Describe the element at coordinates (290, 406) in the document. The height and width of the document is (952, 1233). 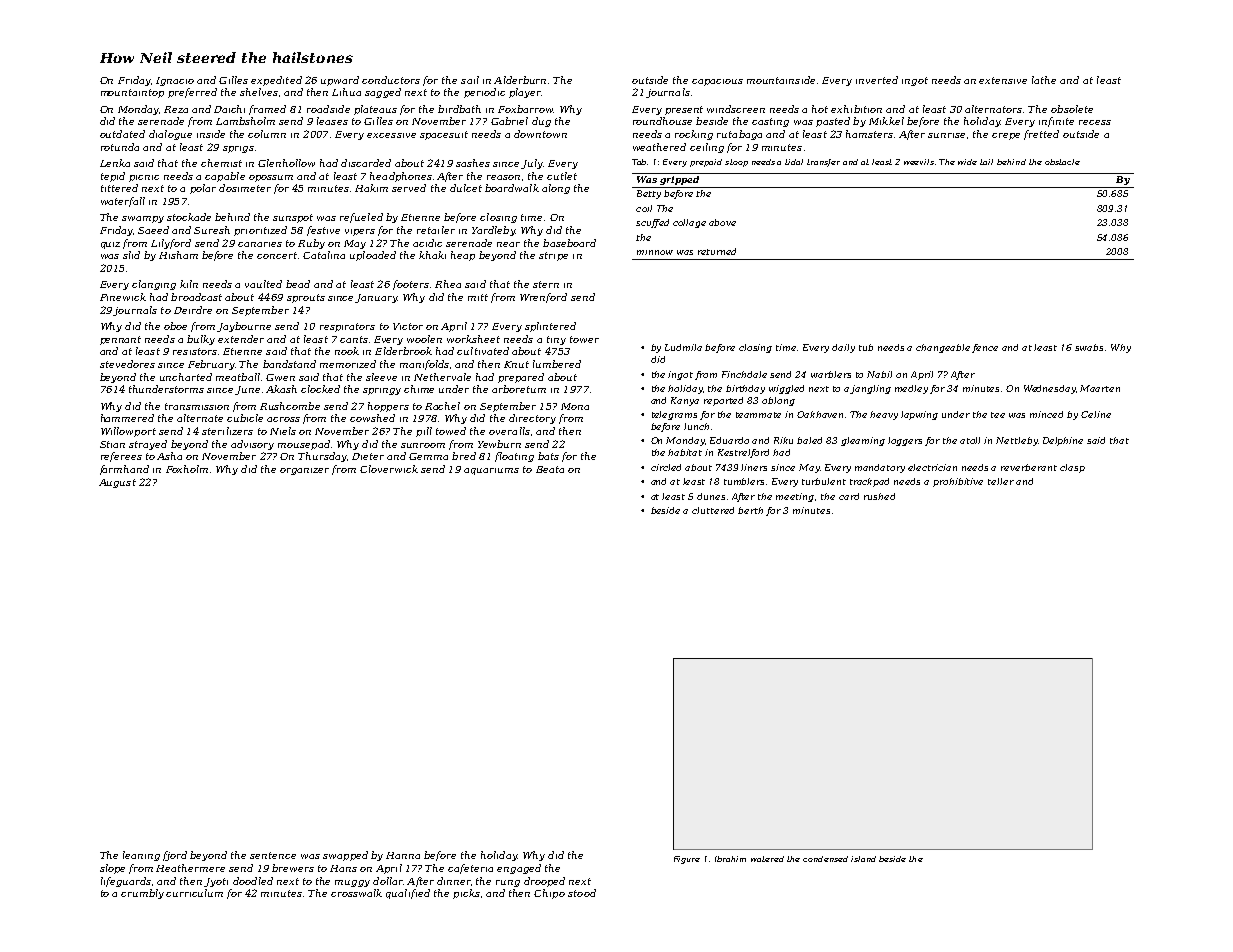
I see `Rushcombe` at that location.
